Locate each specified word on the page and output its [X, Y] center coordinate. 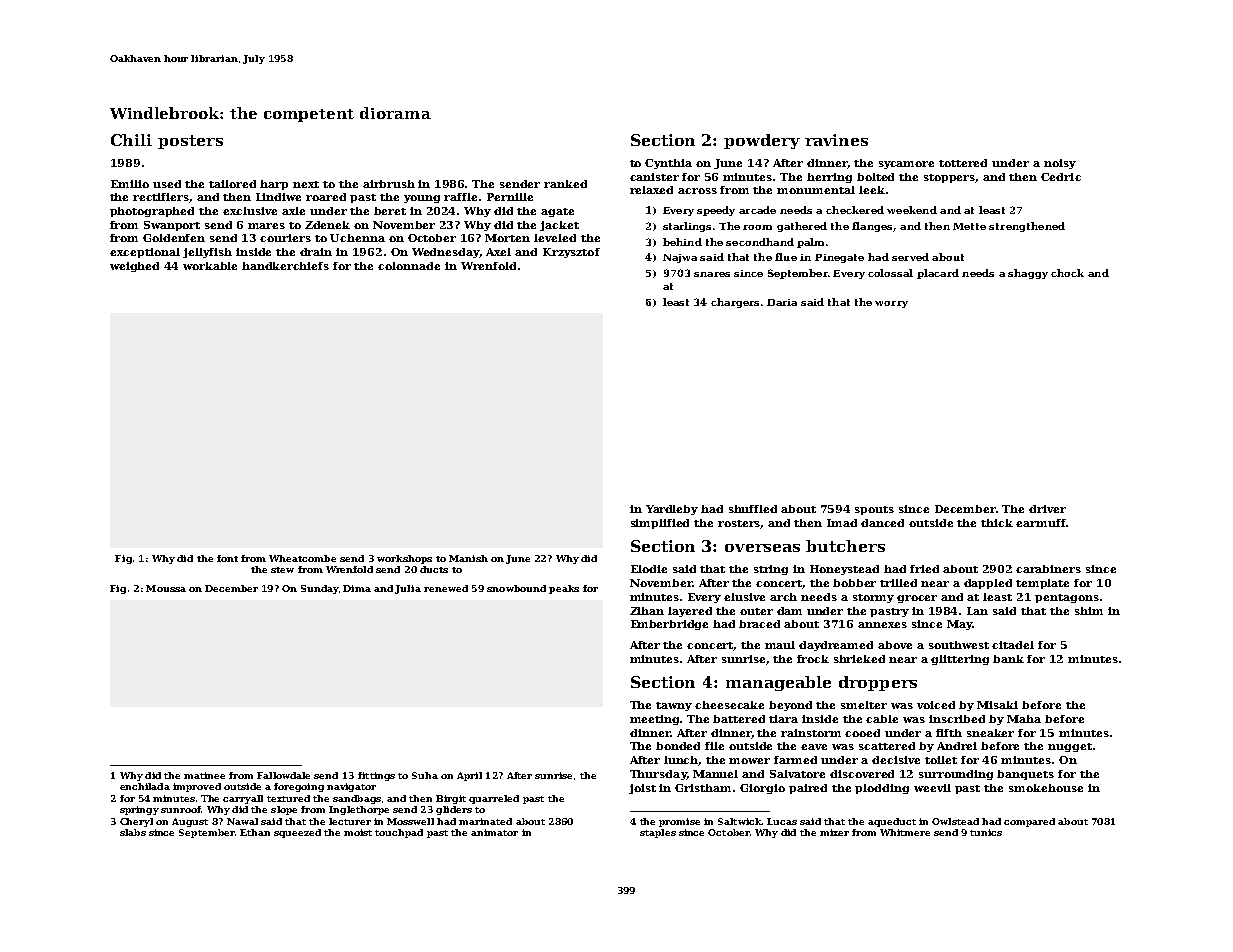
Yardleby [672, 510]
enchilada [145, 786]
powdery [762, 141]
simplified [660, 524]
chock [1067, 273]
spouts [874, 510]
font [227, 558]
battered [739, 719]
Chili [131, 140]
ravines [836, 140]
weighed [134, 267]
